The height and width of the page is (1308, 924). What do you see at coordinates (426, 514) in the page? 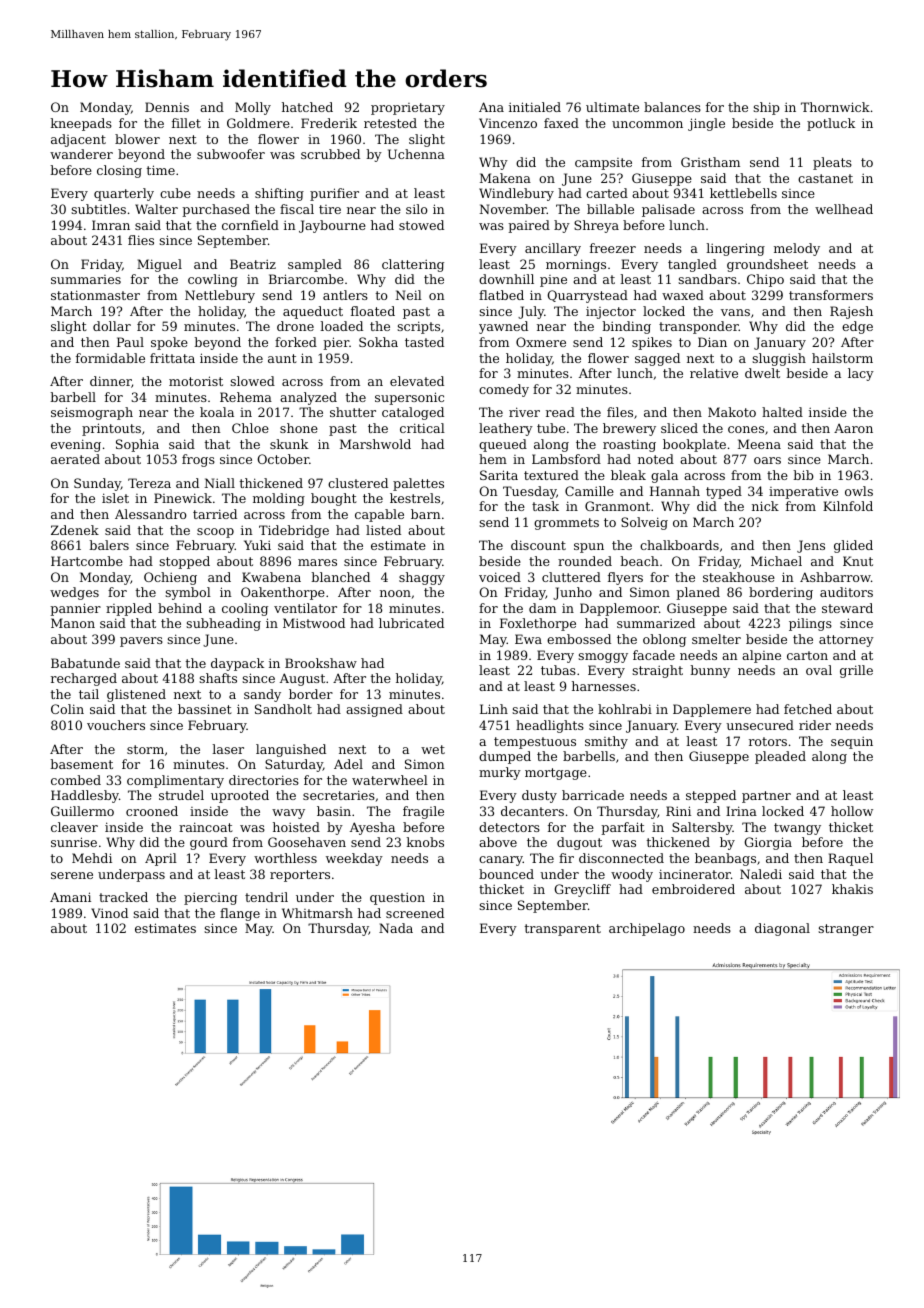
I see `barn` at bounding box center [426, 514].
